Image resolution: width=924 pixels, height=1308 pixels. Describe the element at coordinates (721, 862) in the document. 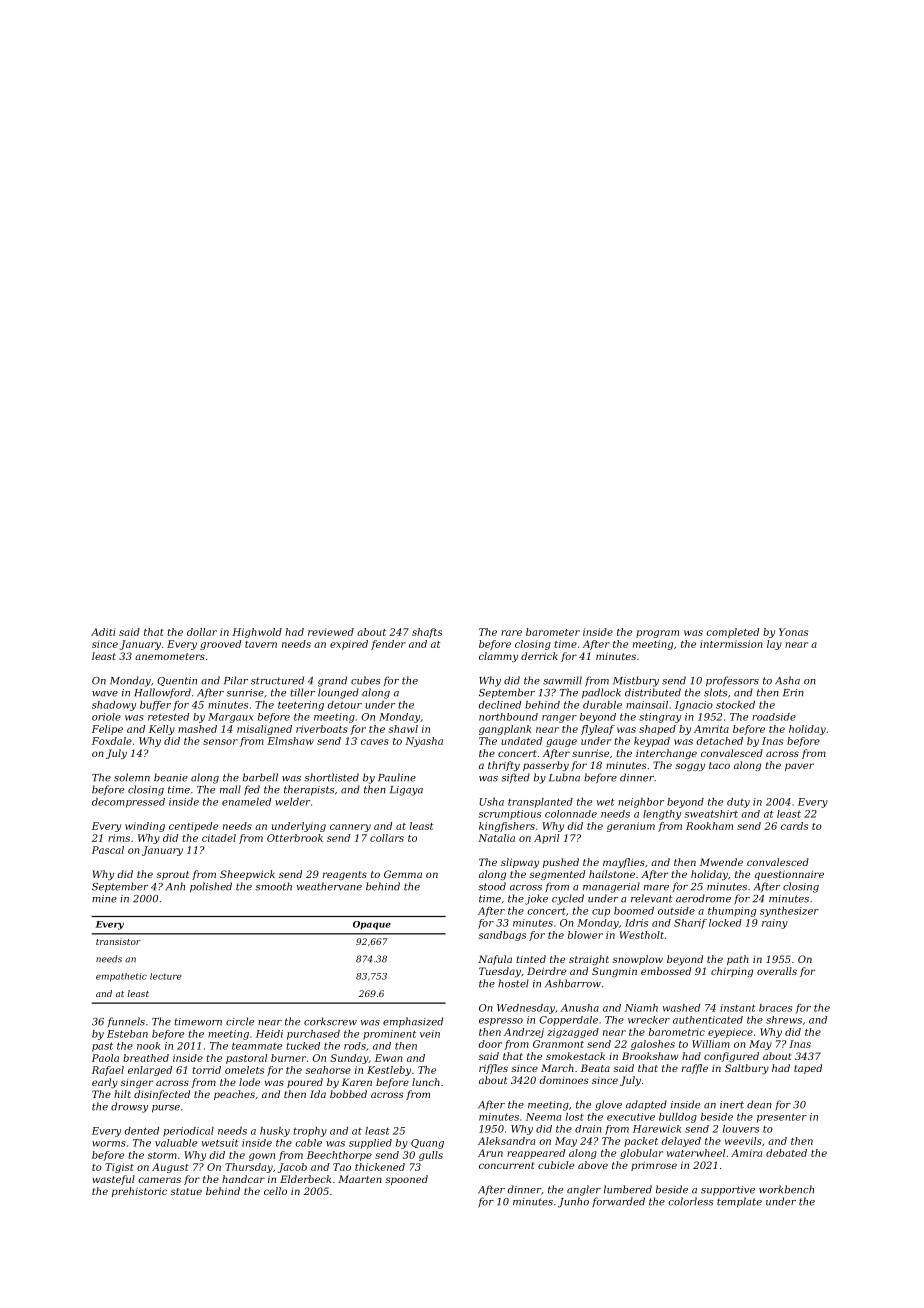

I see `Mwende` at that location.
